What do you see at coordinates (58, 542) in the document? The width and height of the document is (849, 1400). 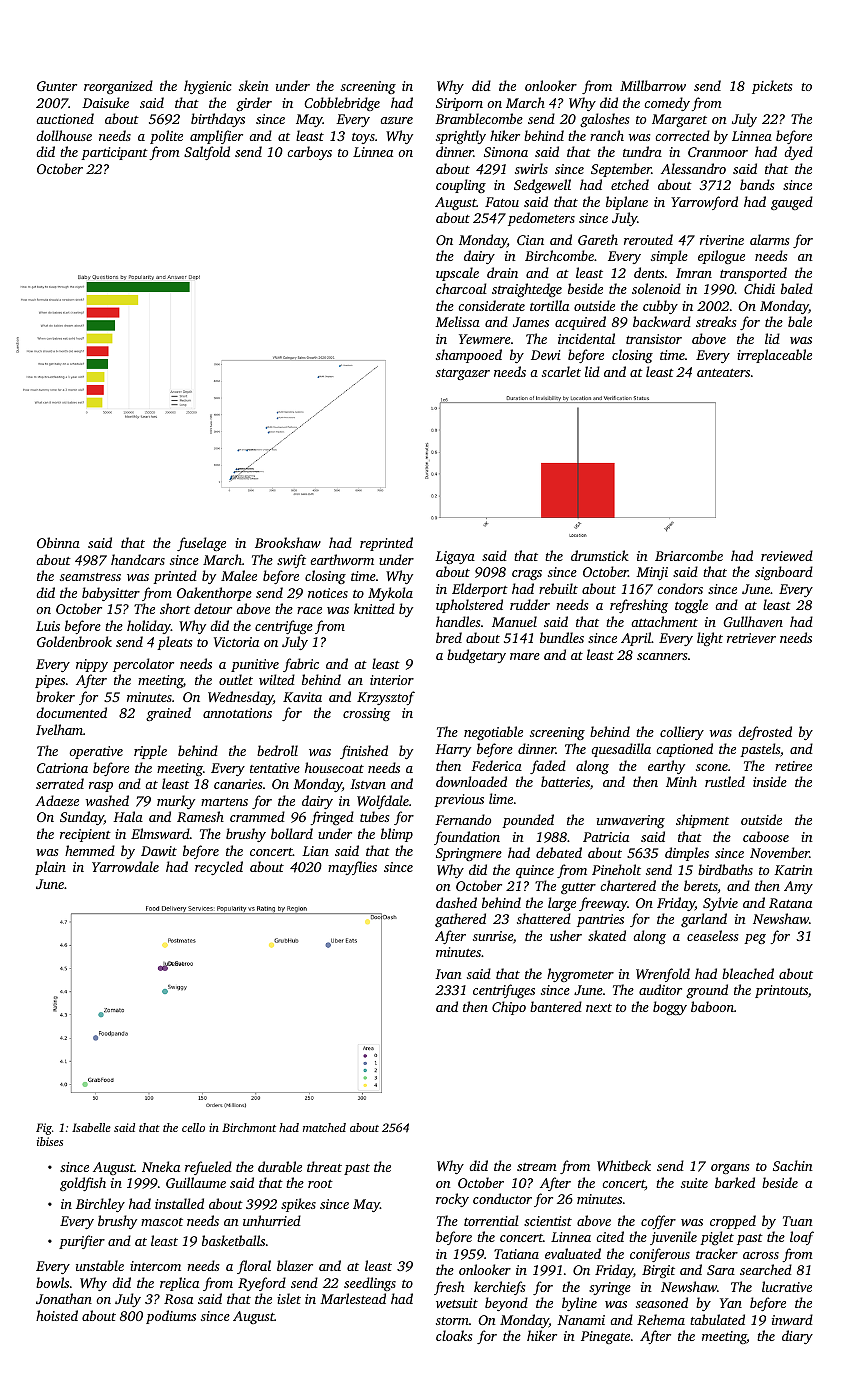 I see `Obinna` at bounding box center [58, 542].
